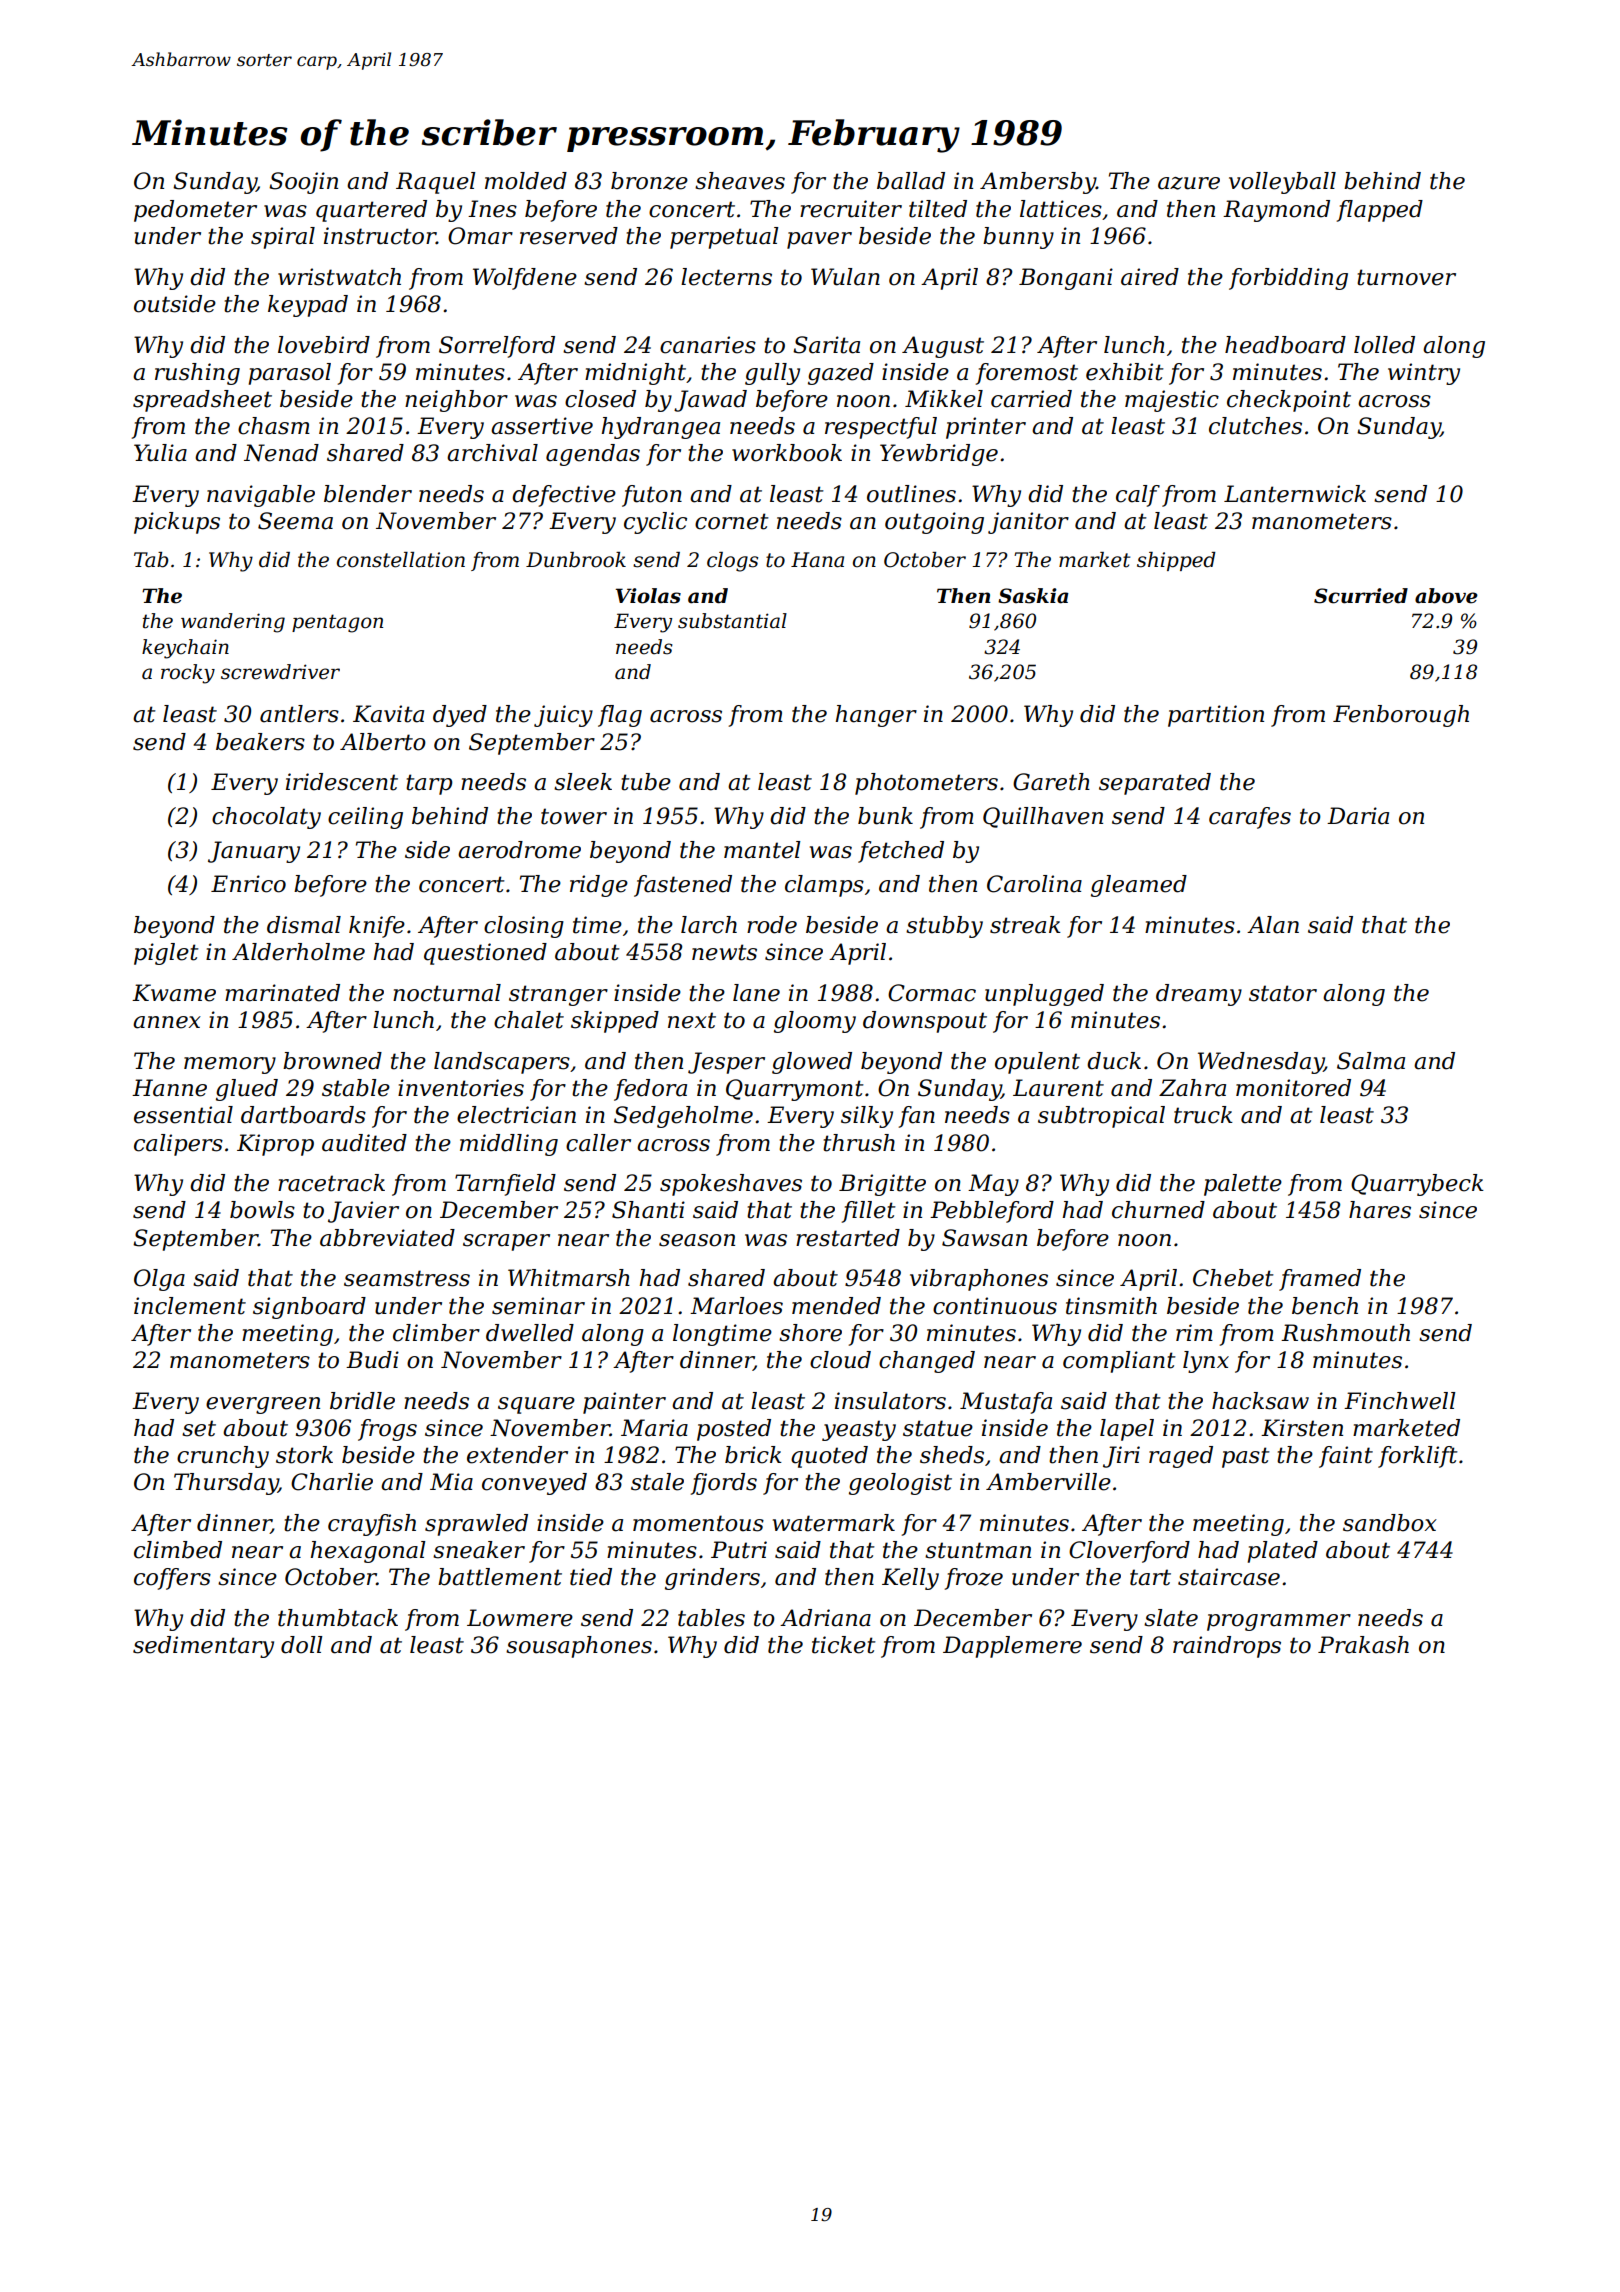  Describe the element at coordinates (500, 1577) in the document. I see `battlement` at that location.
